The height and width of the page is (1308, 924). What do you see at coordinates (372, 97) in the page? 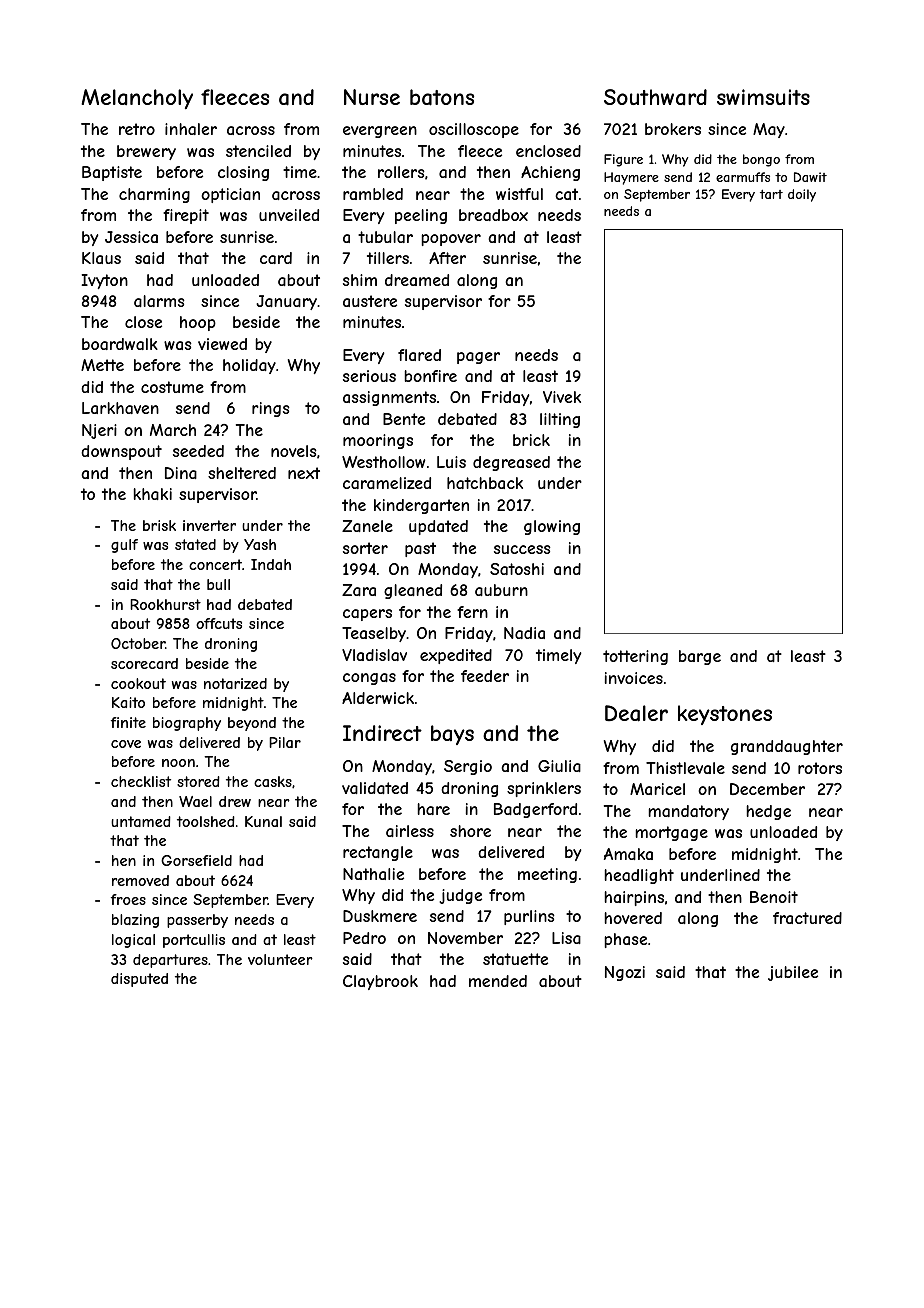
I see `Nurse` at bounding box center [372, 97].
